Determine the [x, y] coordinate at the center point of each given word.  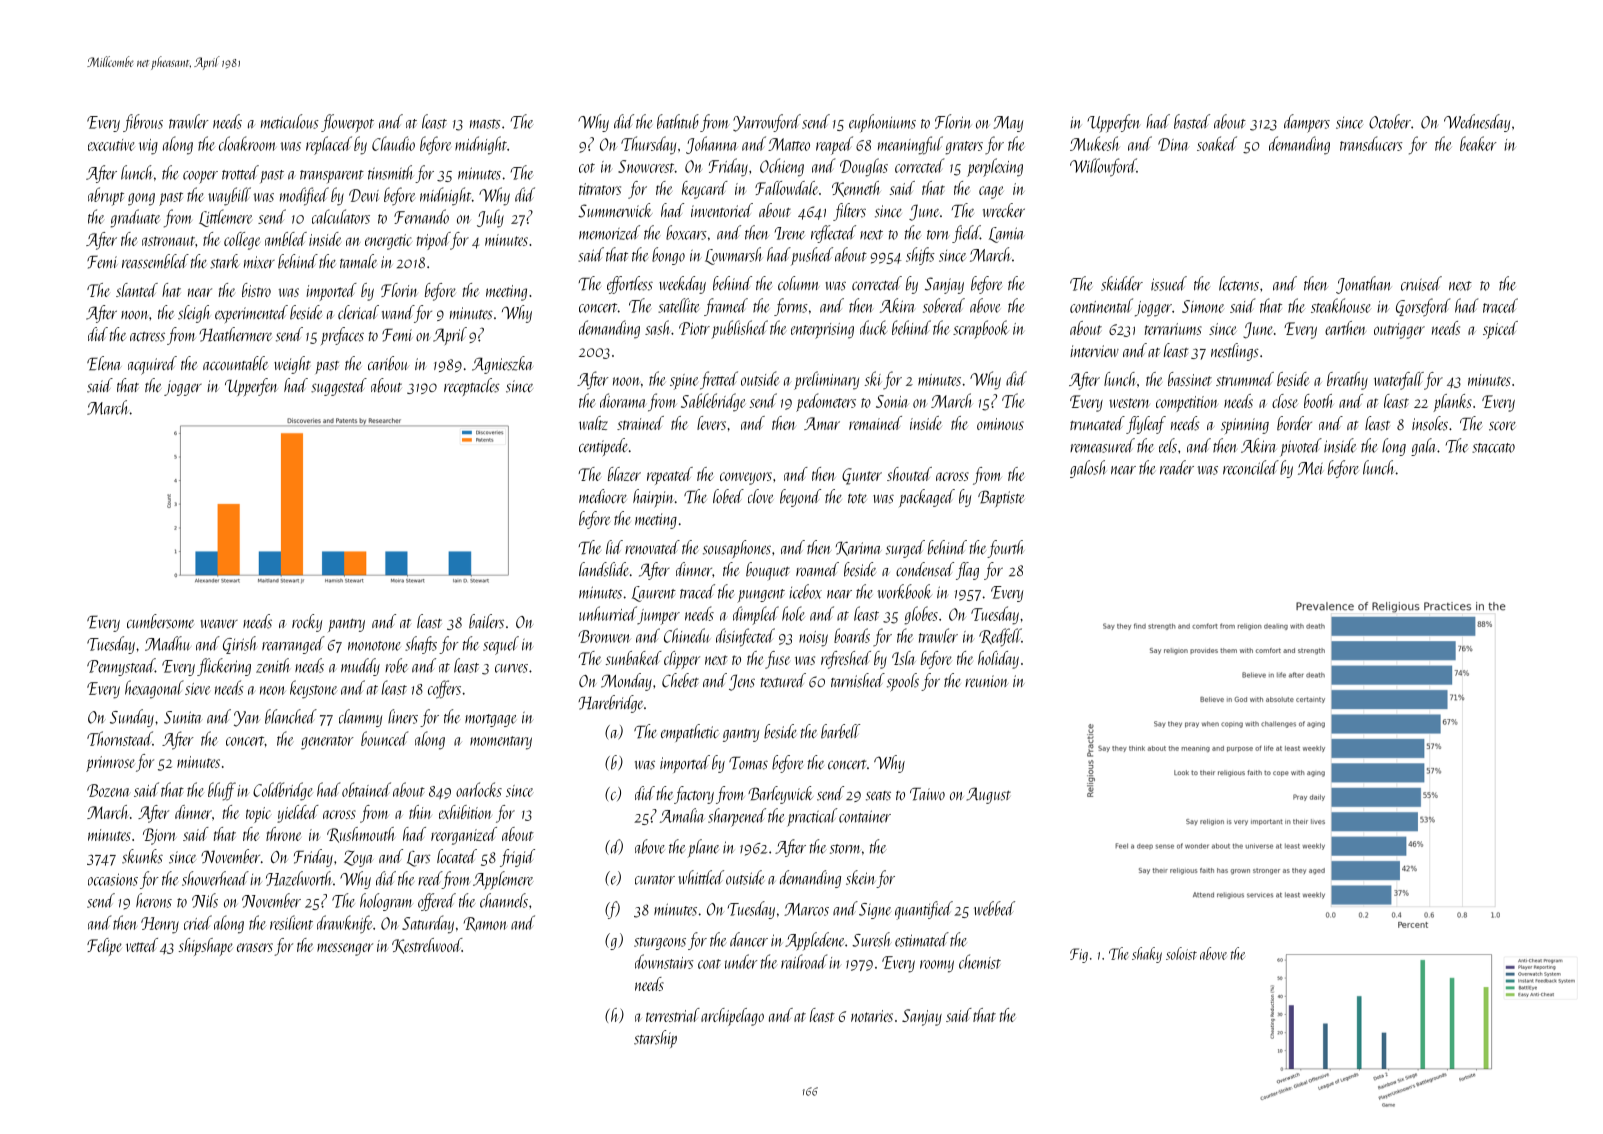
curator [655, 880]
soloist [1181, 953]
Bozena [109, 790]
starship [655, 1039]
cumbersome [160, 621]
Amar [822, 423]
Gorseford [1423, 307]
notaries [872, 1016]
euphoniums [882, 123]
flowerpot [347, 123]
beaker [1478, 143]
